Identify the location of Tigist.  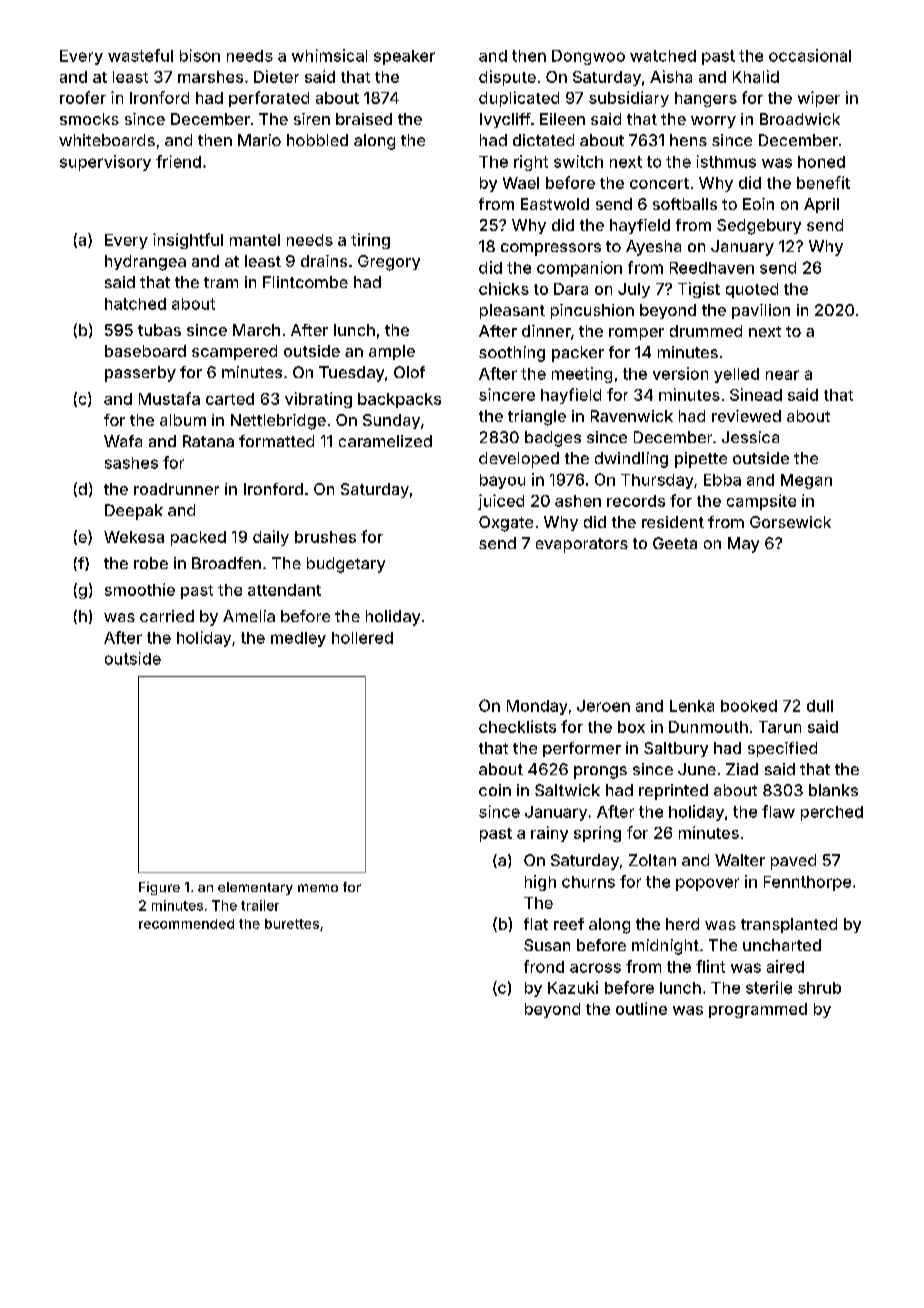
(699, 290).
